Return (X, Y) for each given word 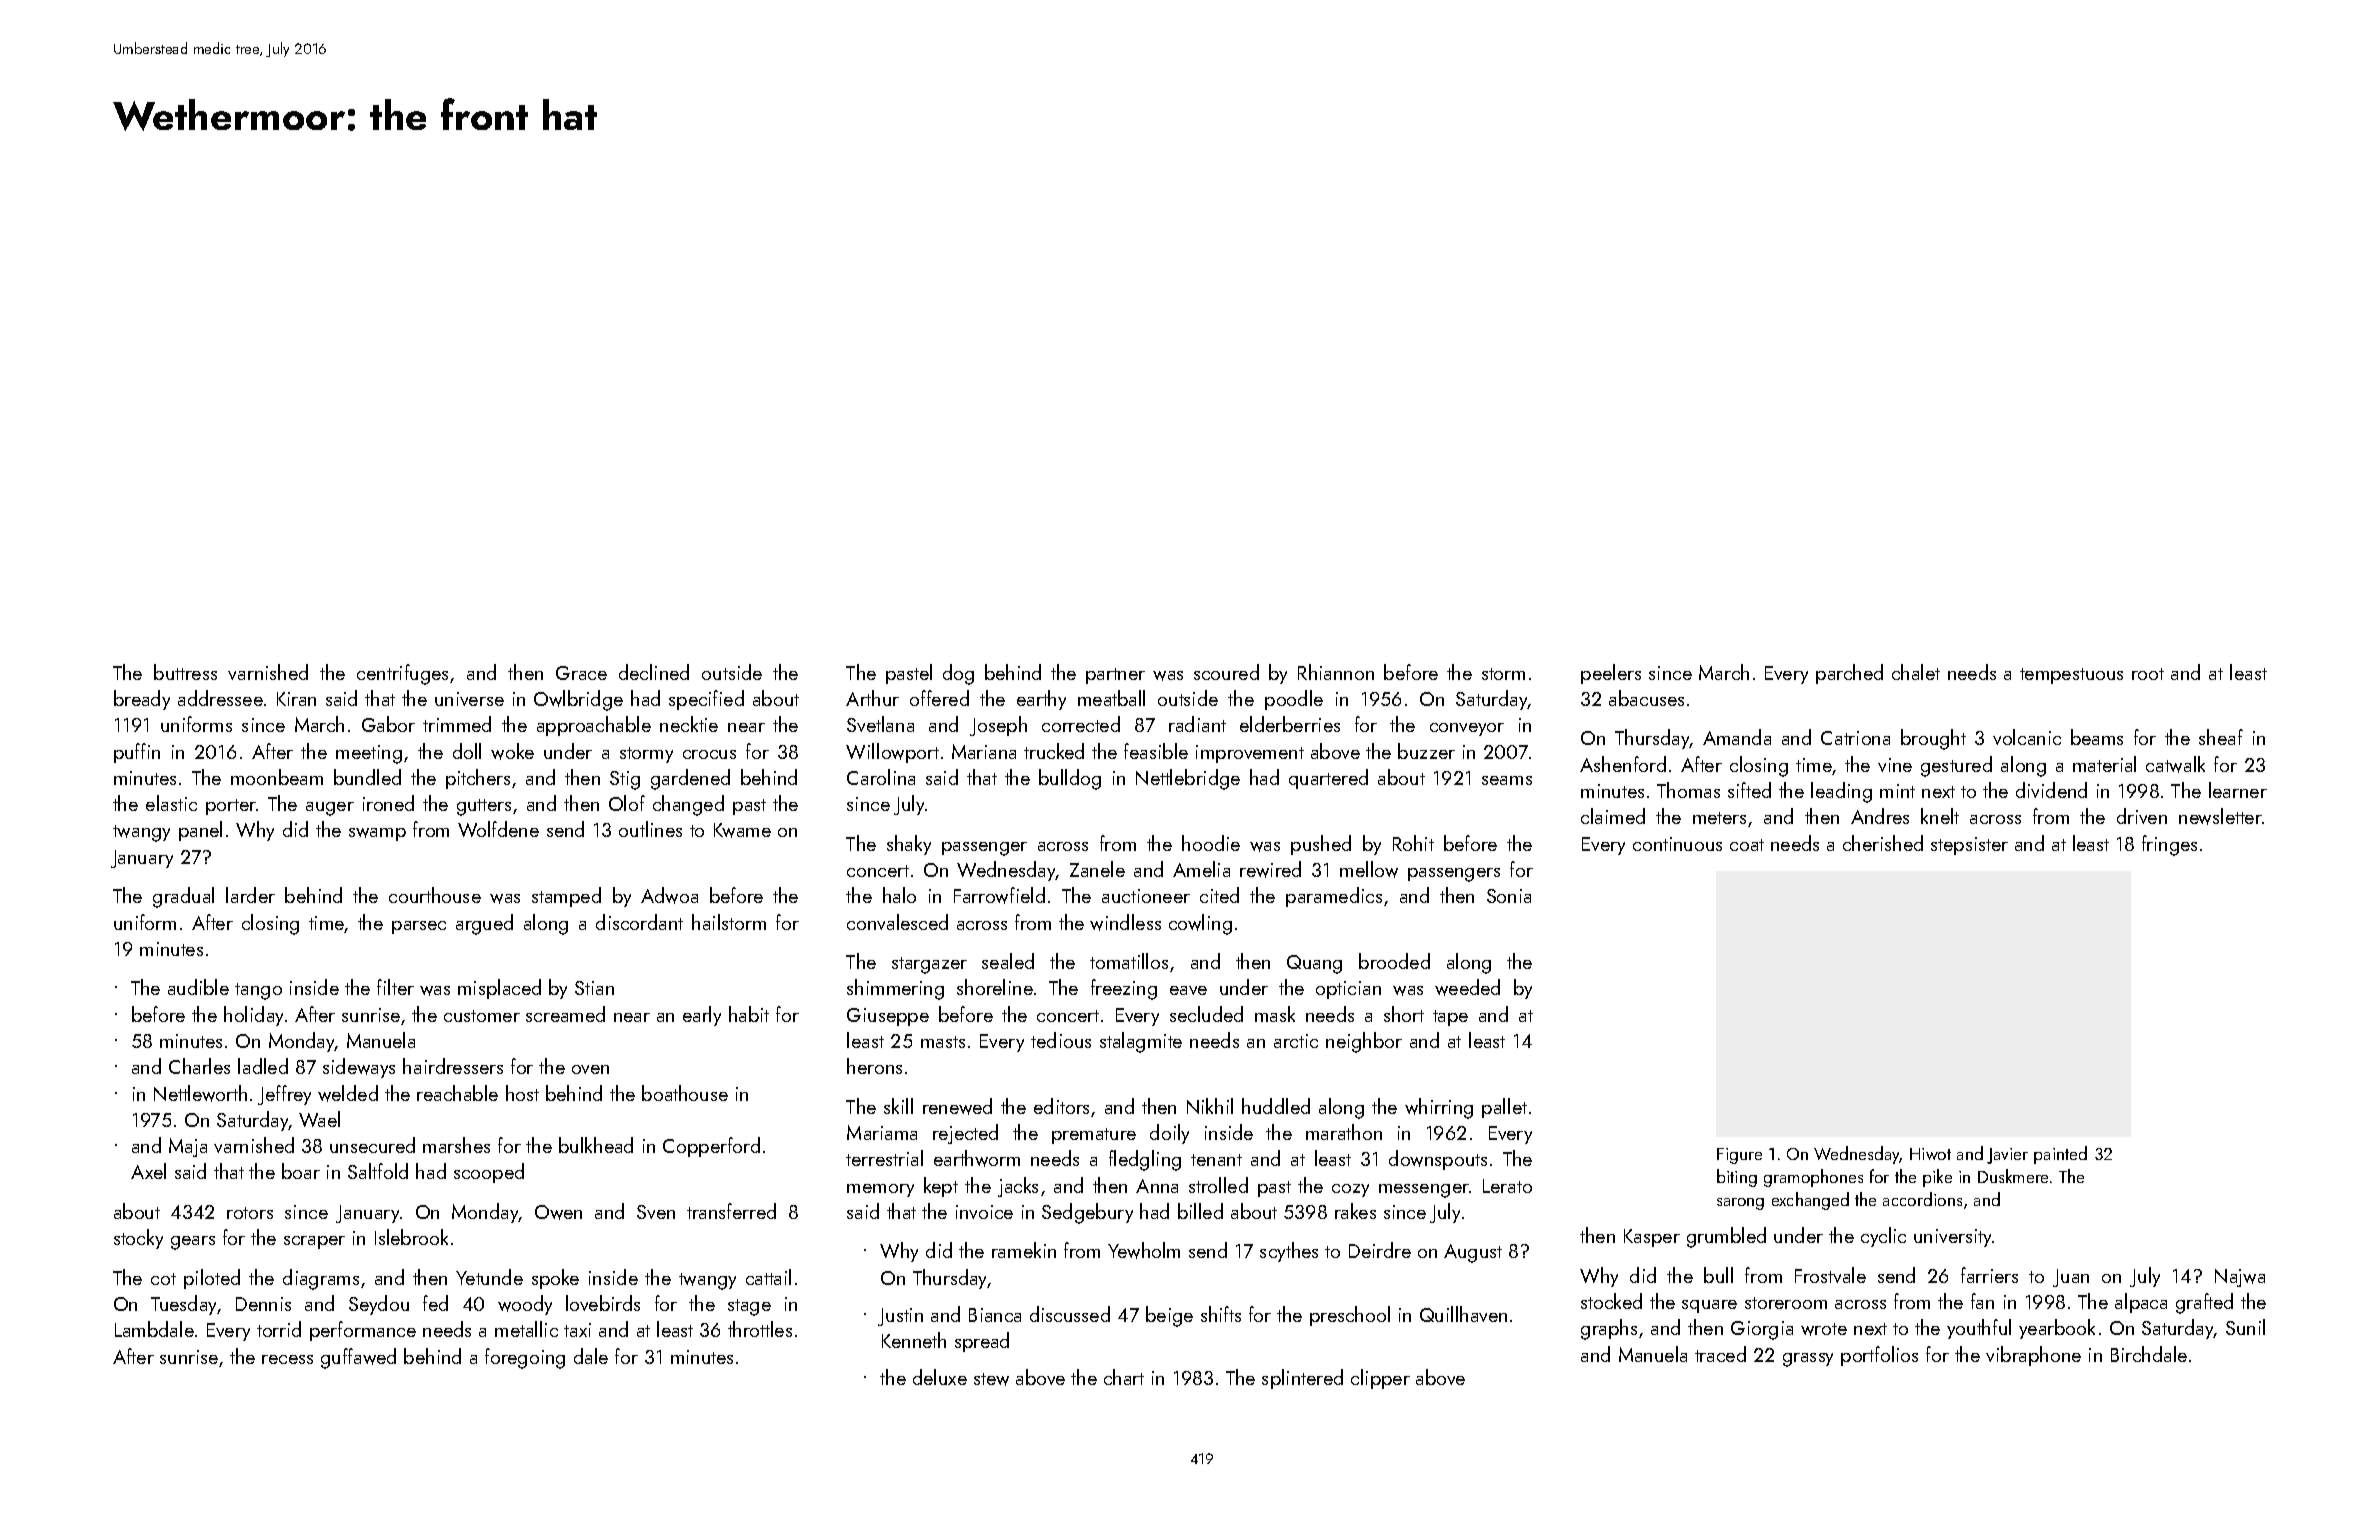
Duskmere (2013, 1176)
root (2148, 674)
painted (2060, 1155)
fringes (2169, 845)
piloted (212, 1279)
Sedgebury (1087, 1213)
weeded (1467, 987)
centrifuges (402, 674)
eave (1188, 990)
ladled (263, 1066)
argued (484, 924)
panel (200, 831)
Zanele (1097, 869)
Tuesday (184, 1305)
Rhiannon (1336, 672)
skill (898, 1106)
